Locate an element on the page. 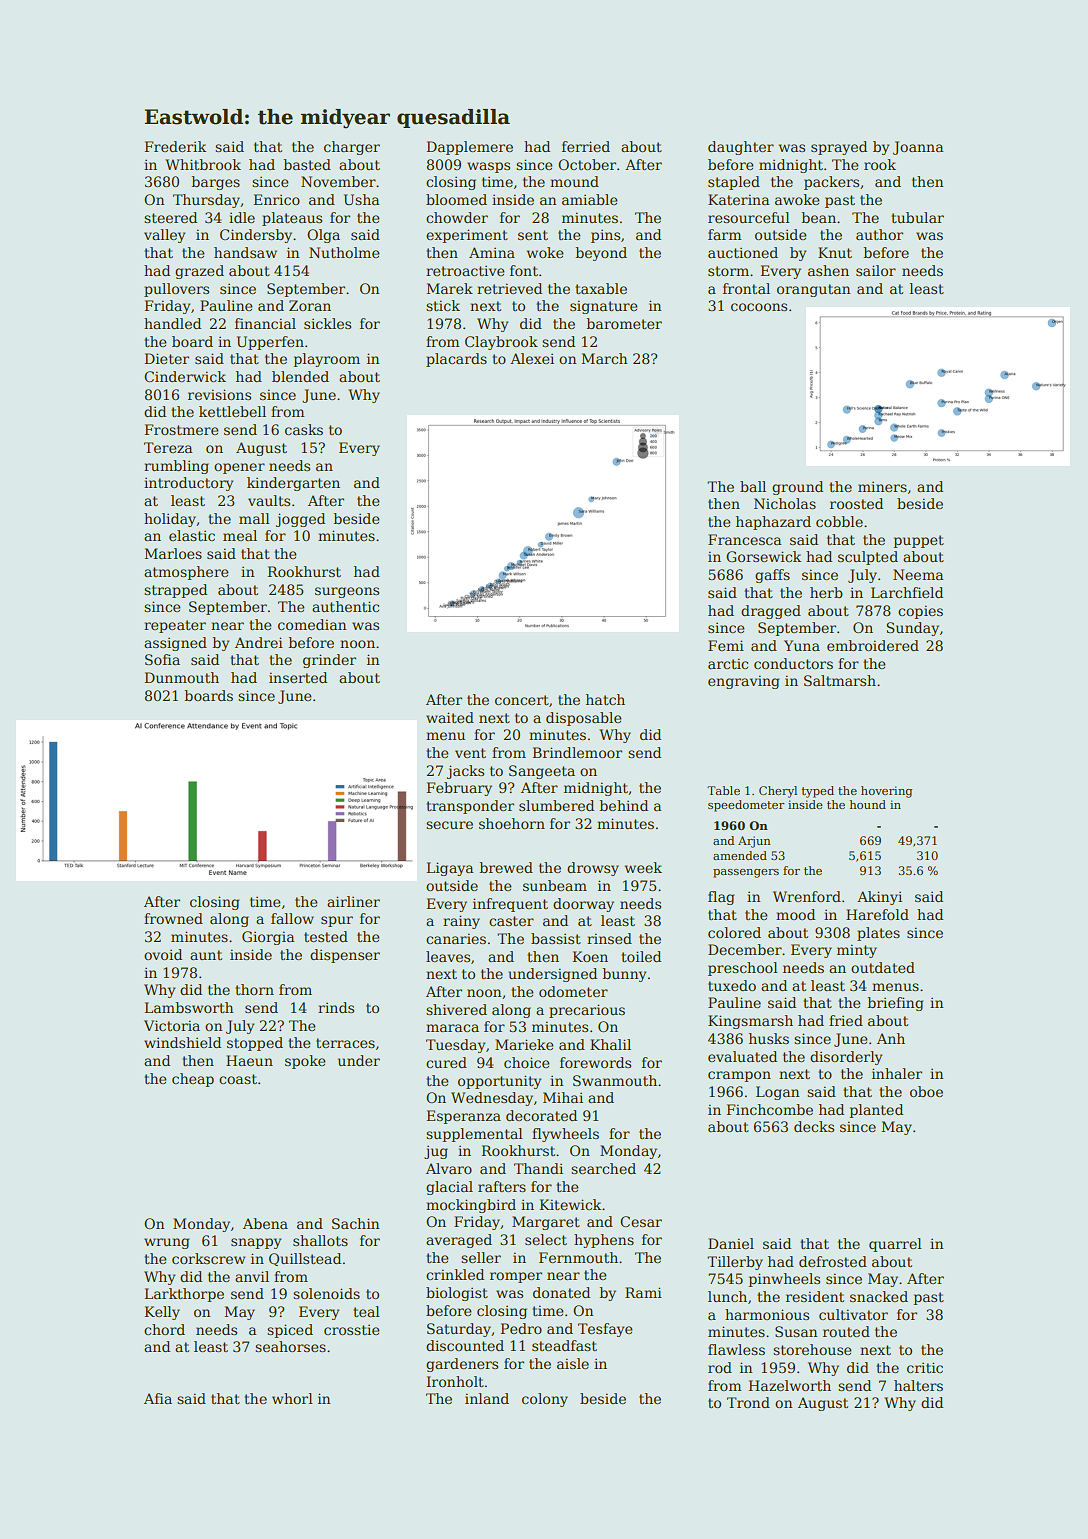  engraving is located at coordinates (743, 682).
